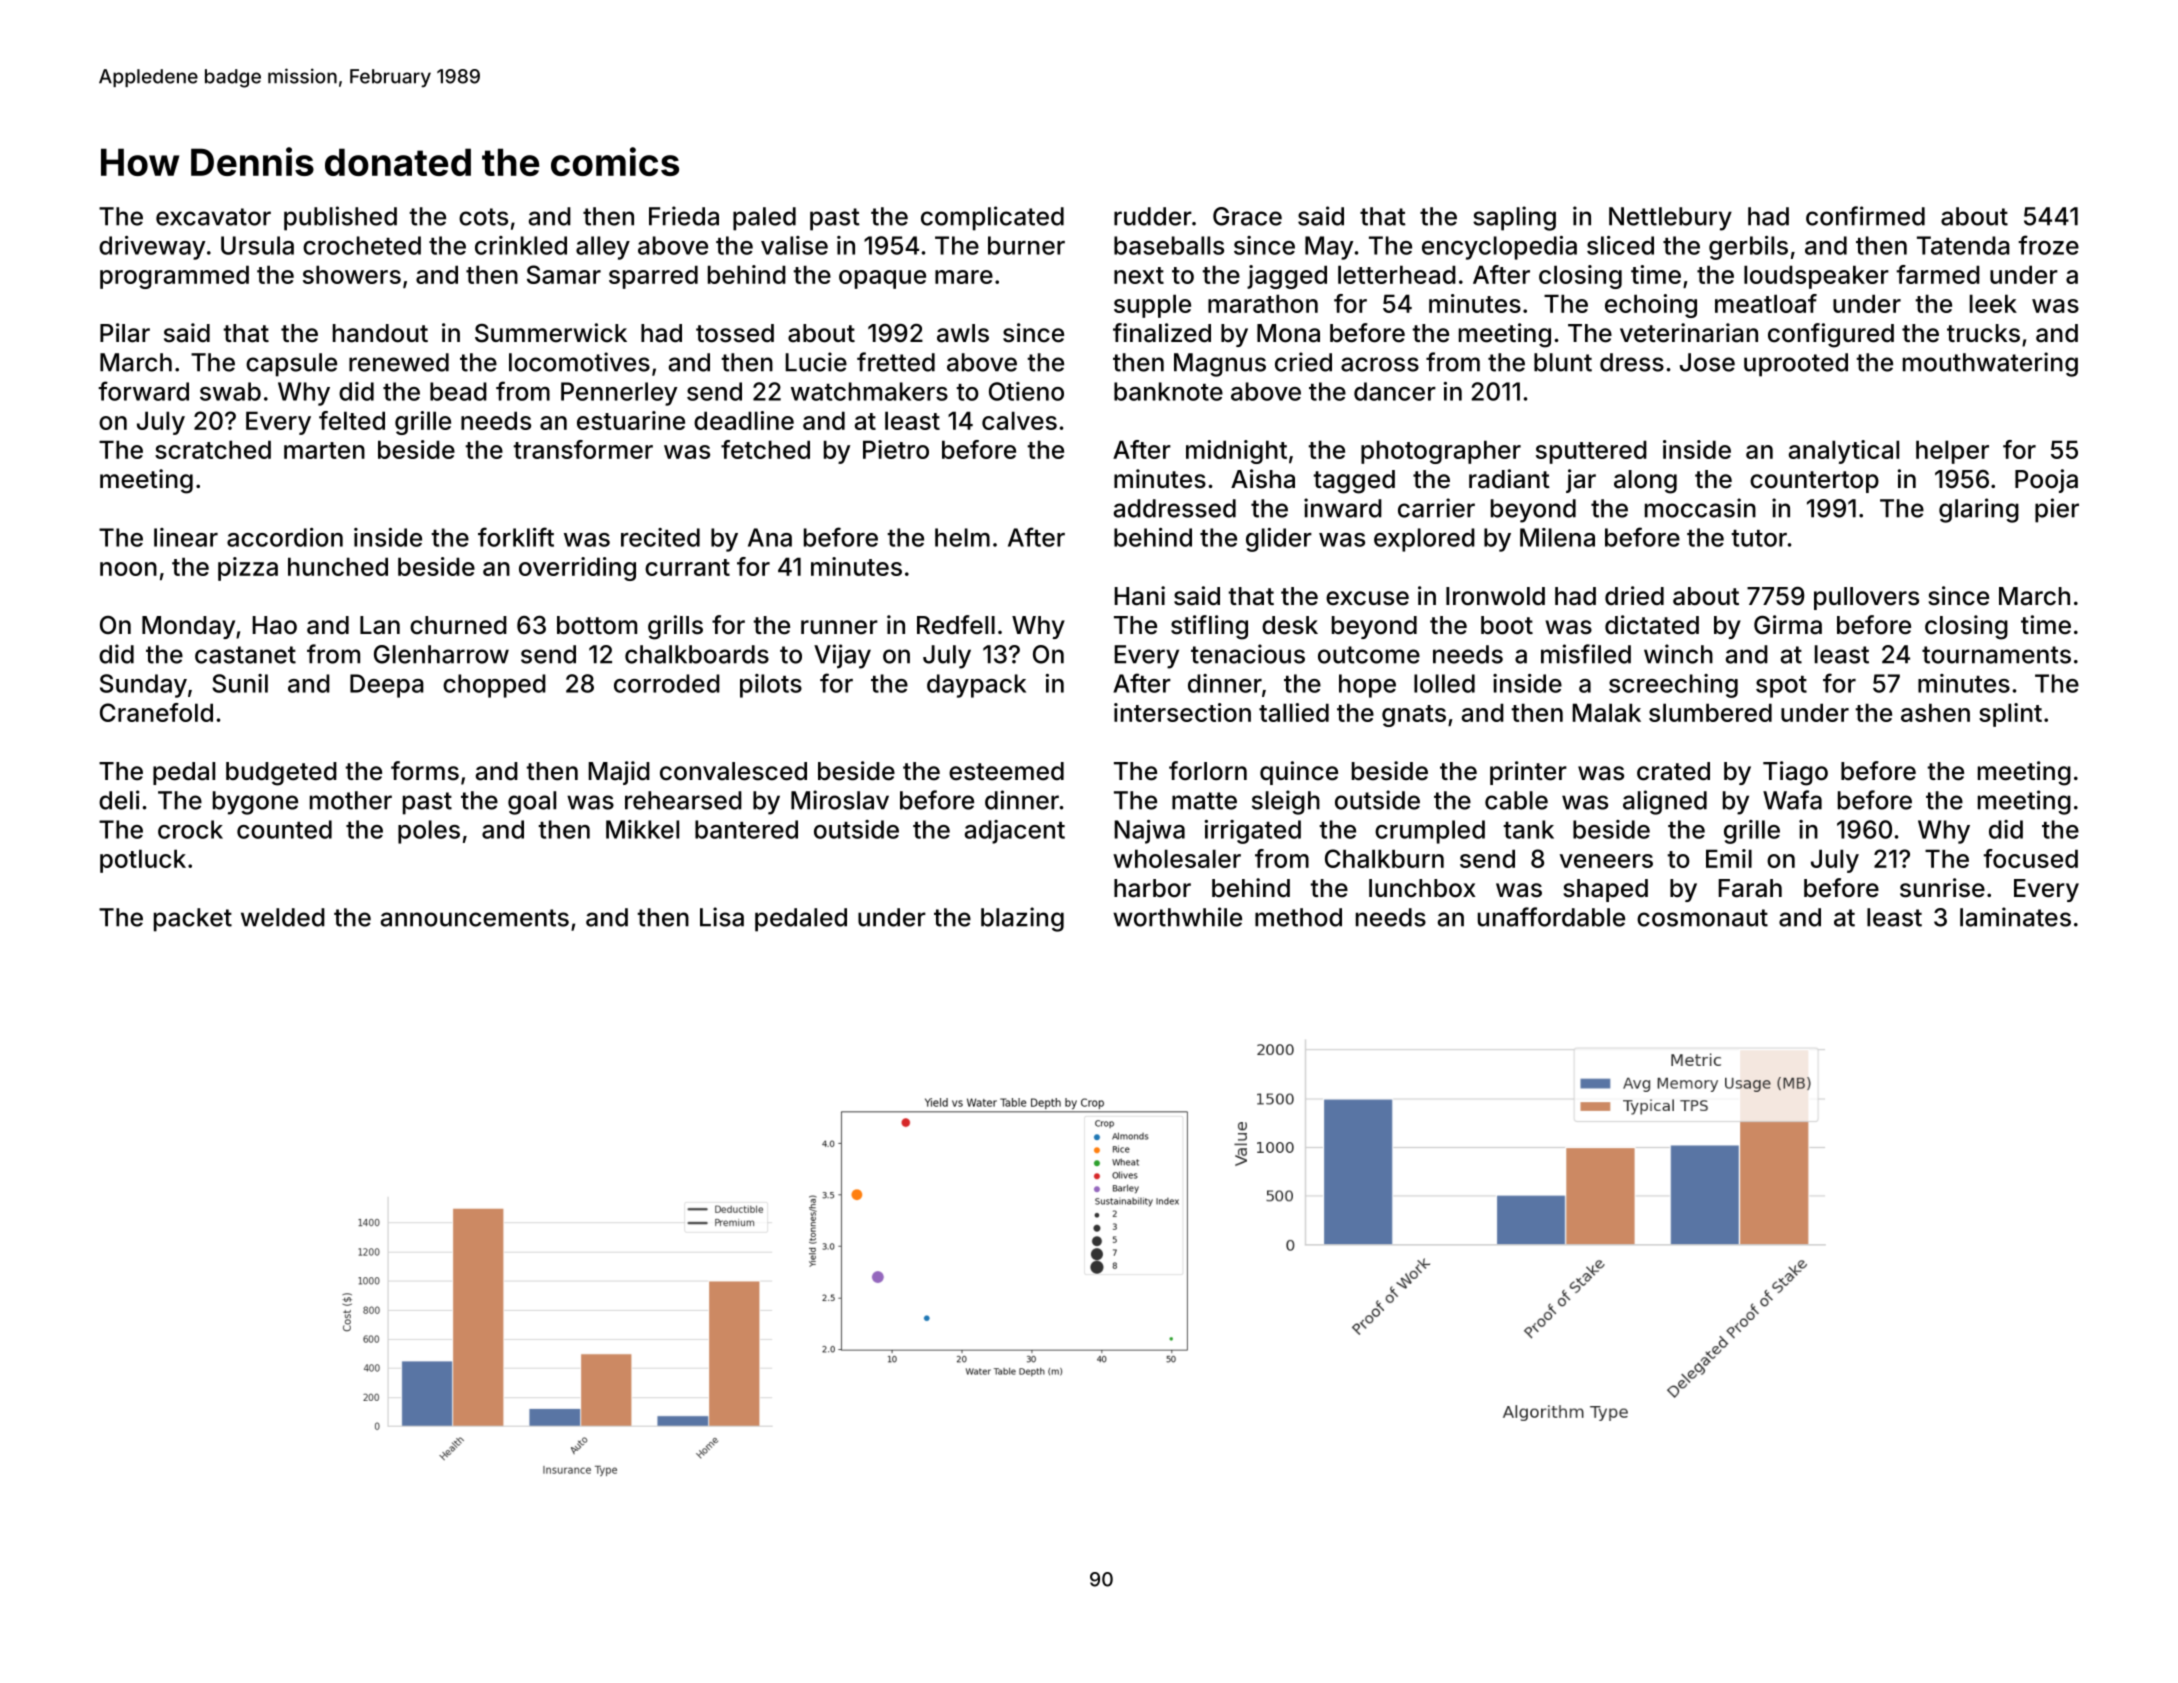 The height and width of the image is (1683, 2178). Describe the element at coordinates (1938, 274) in the image. I see `farmed` at that location.
